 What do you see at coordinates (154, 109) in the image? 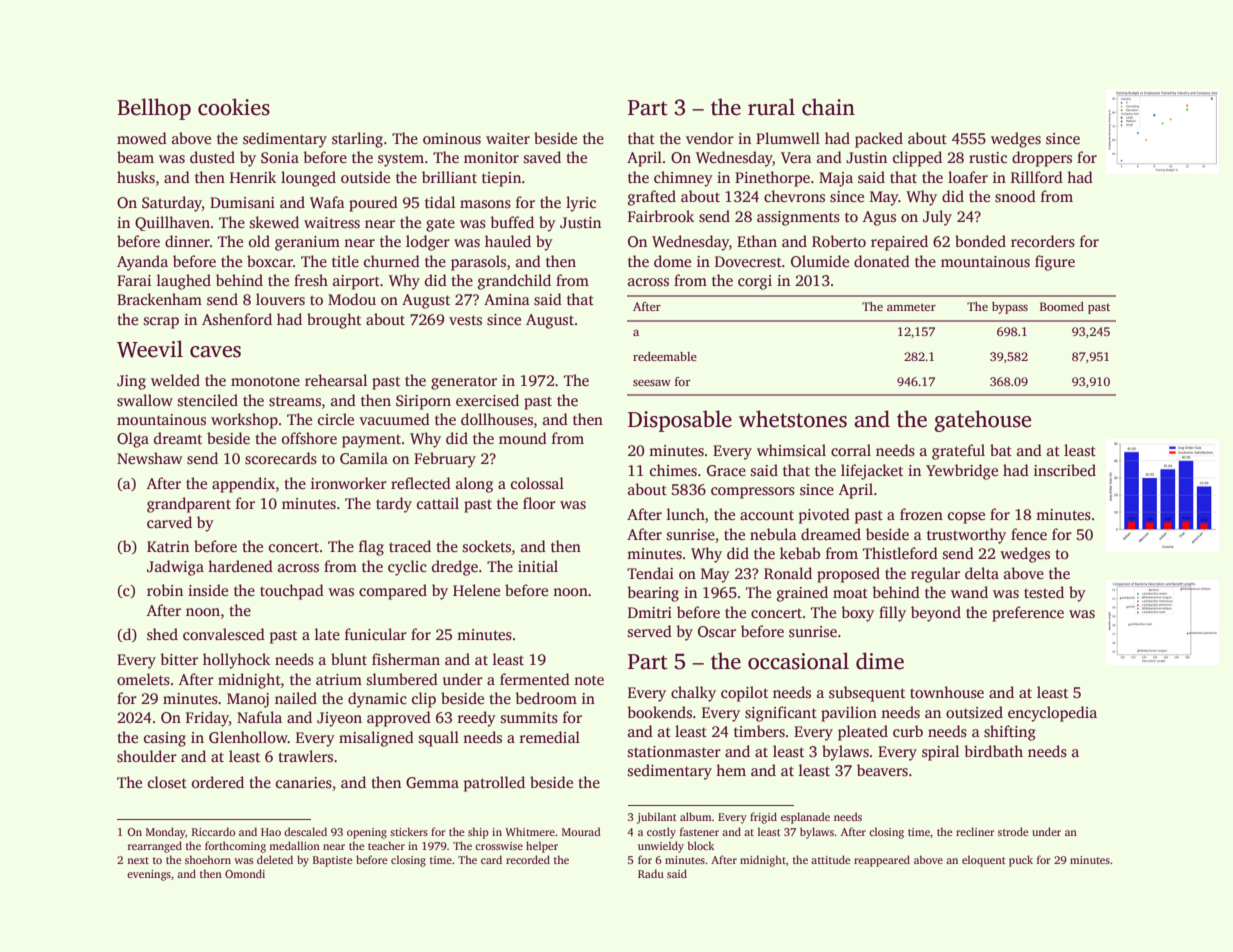
I see `Bellhop` at bounding box center [154, 109].
